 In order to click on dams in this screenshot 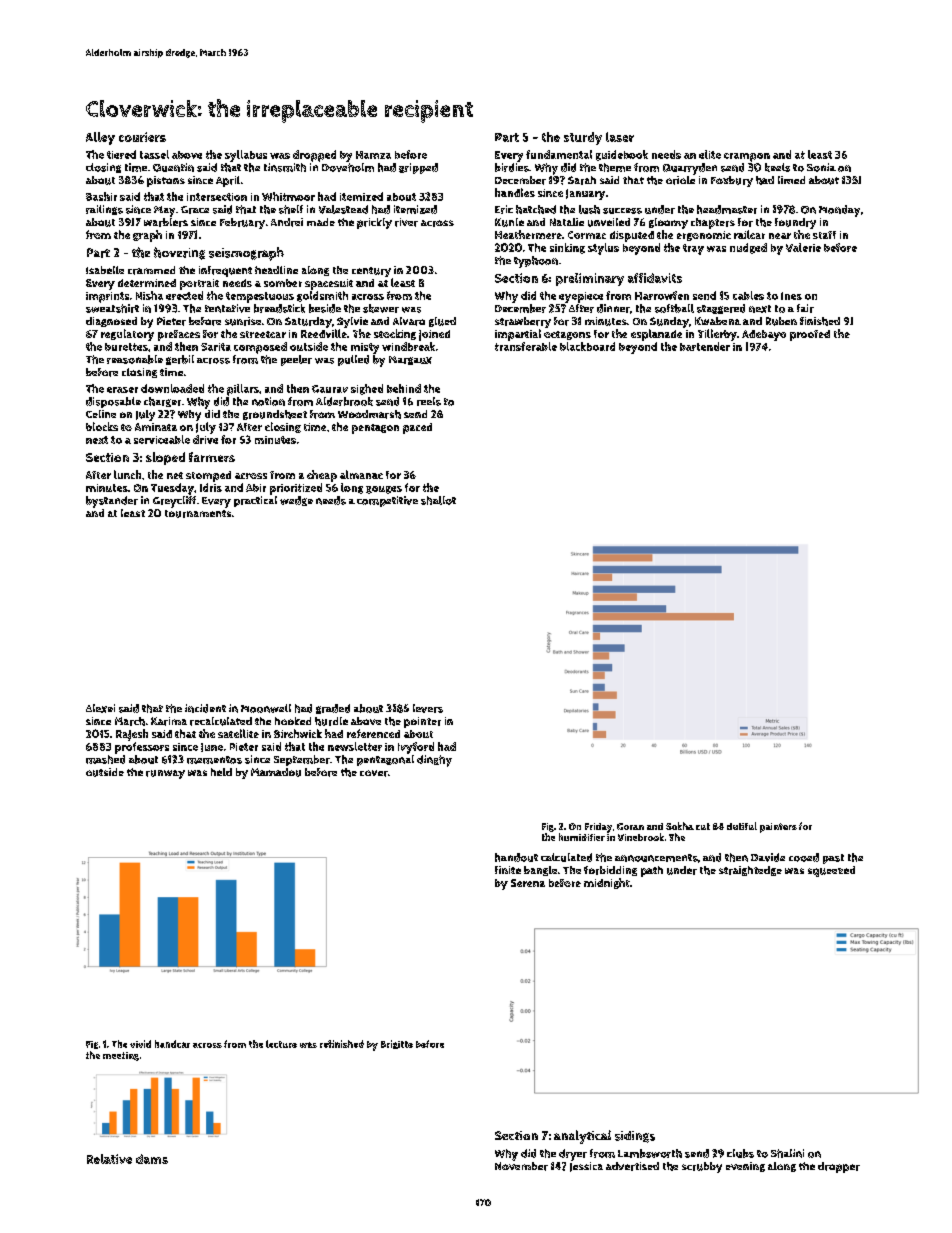, I will do `click(152, 1159)`.
